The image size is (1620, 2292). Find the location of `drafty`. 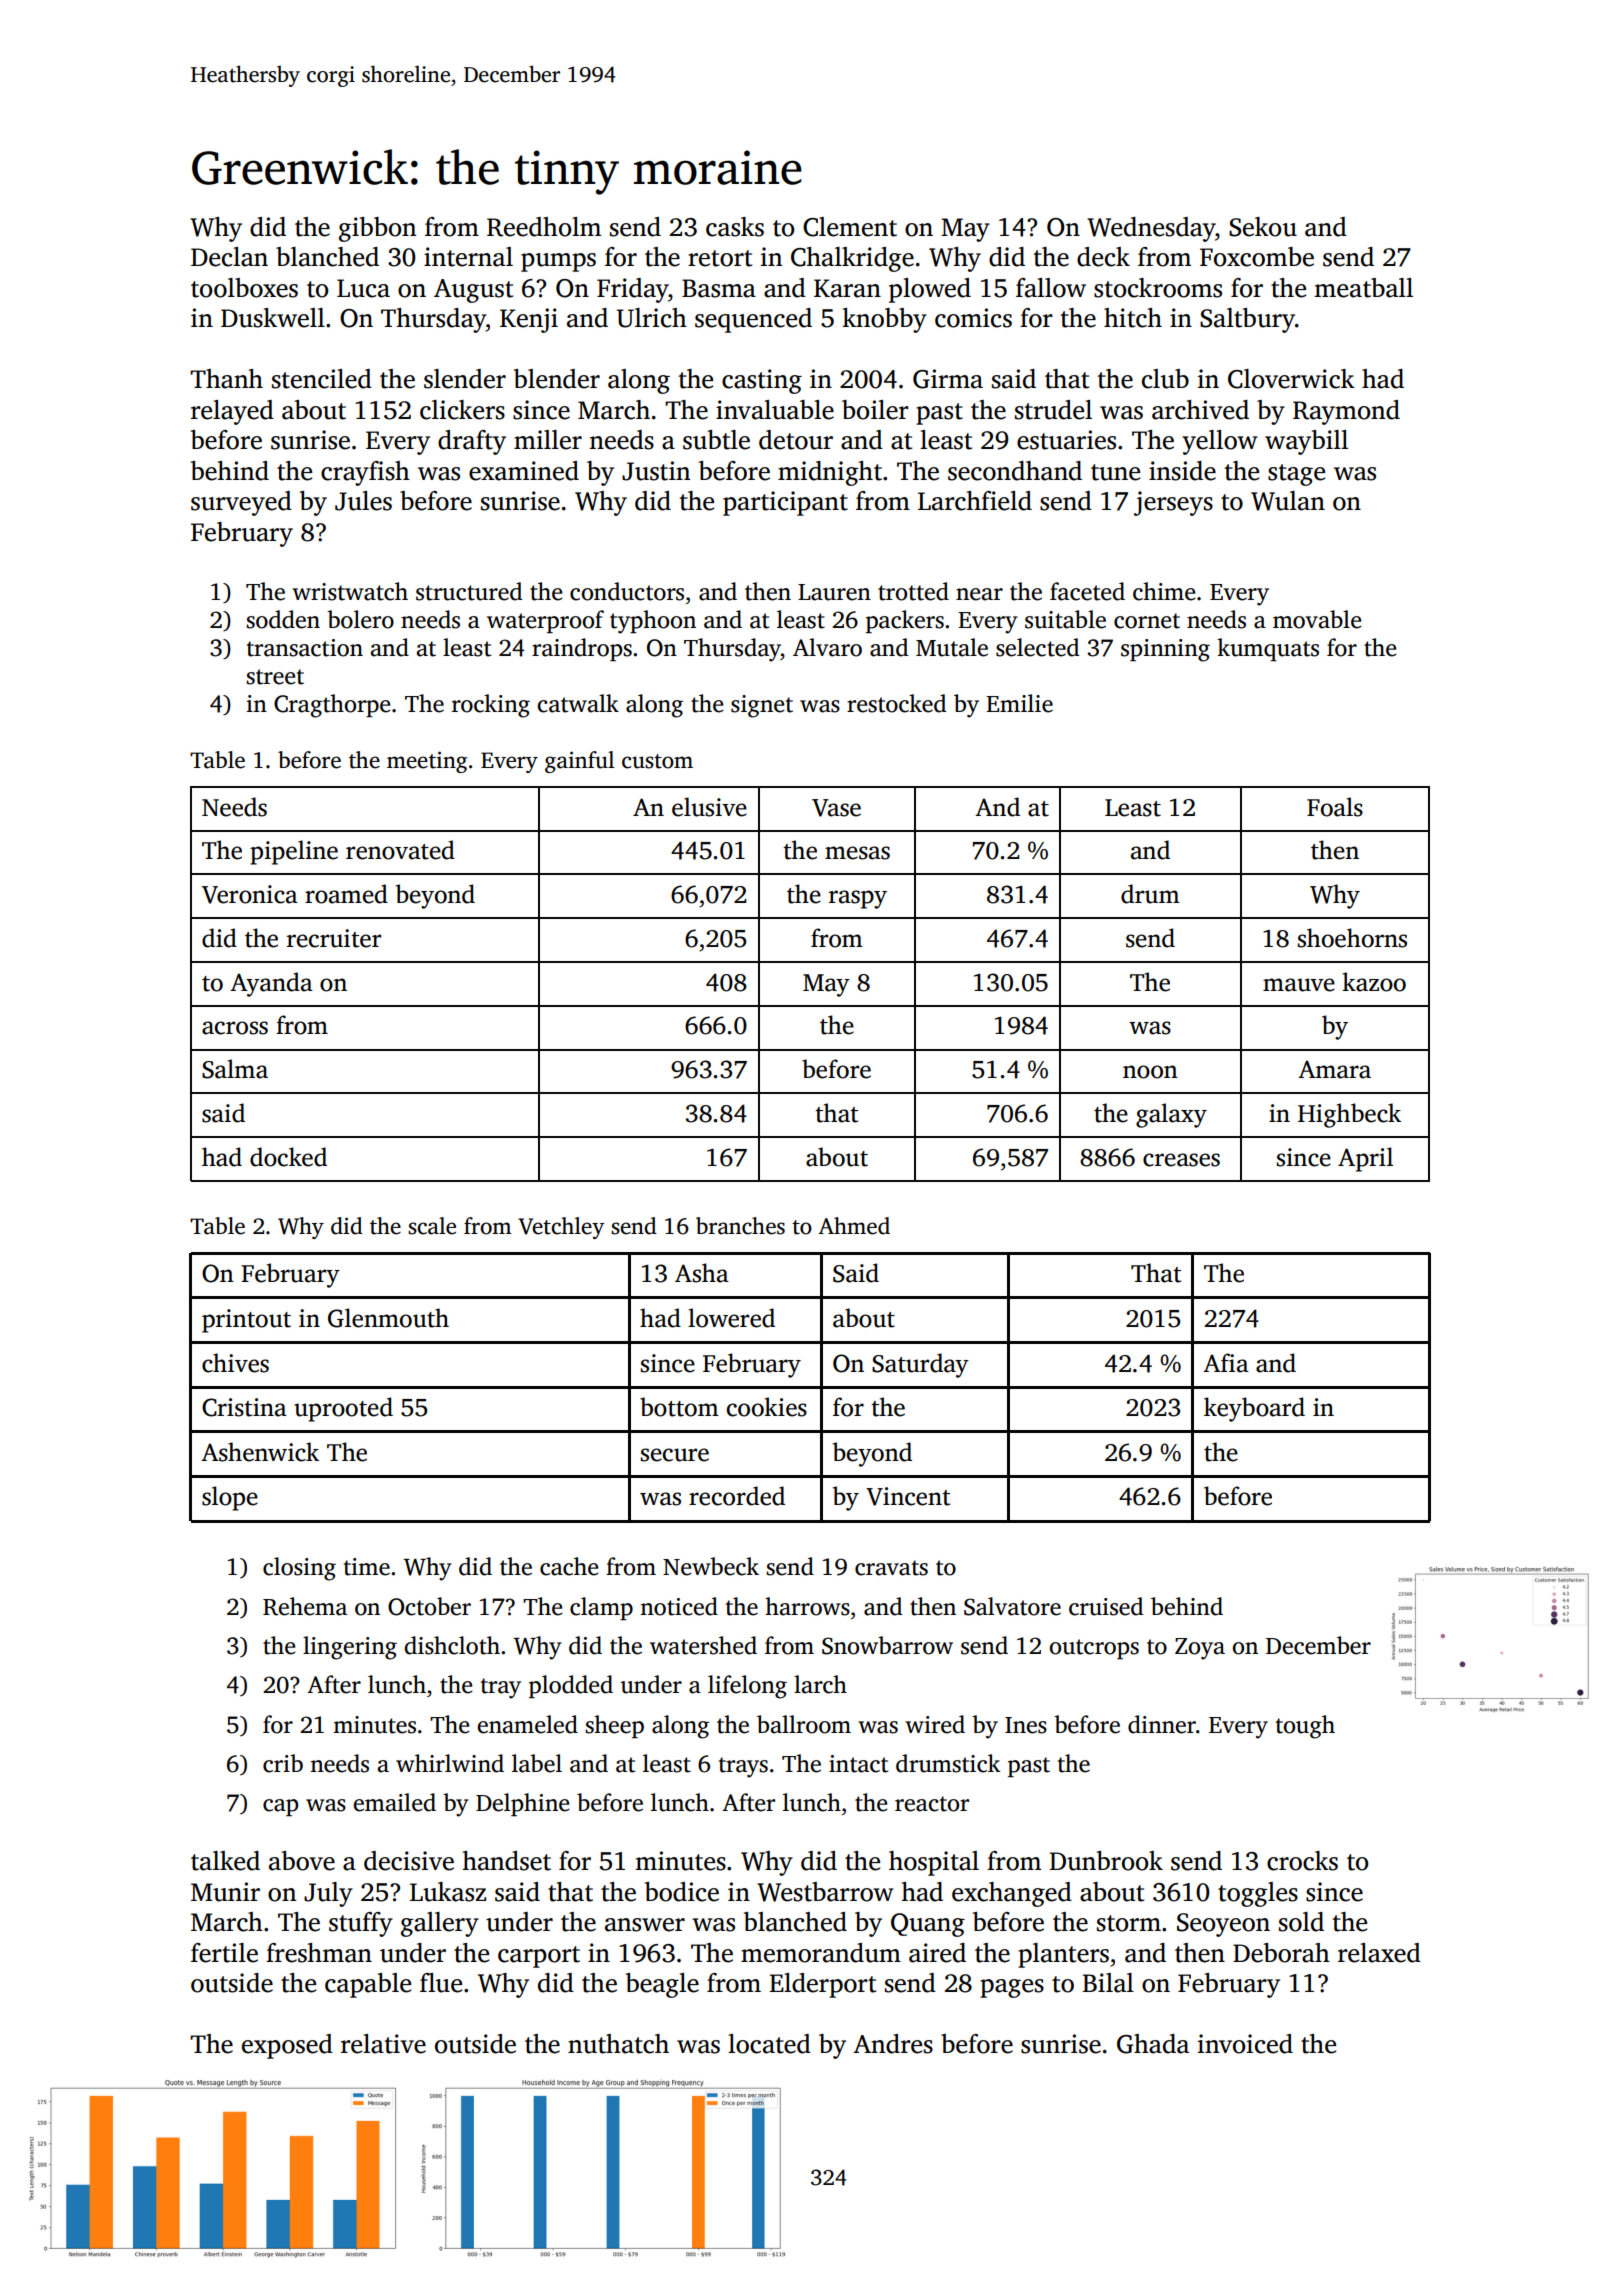

drafty is located at coordinates (472, 442).
